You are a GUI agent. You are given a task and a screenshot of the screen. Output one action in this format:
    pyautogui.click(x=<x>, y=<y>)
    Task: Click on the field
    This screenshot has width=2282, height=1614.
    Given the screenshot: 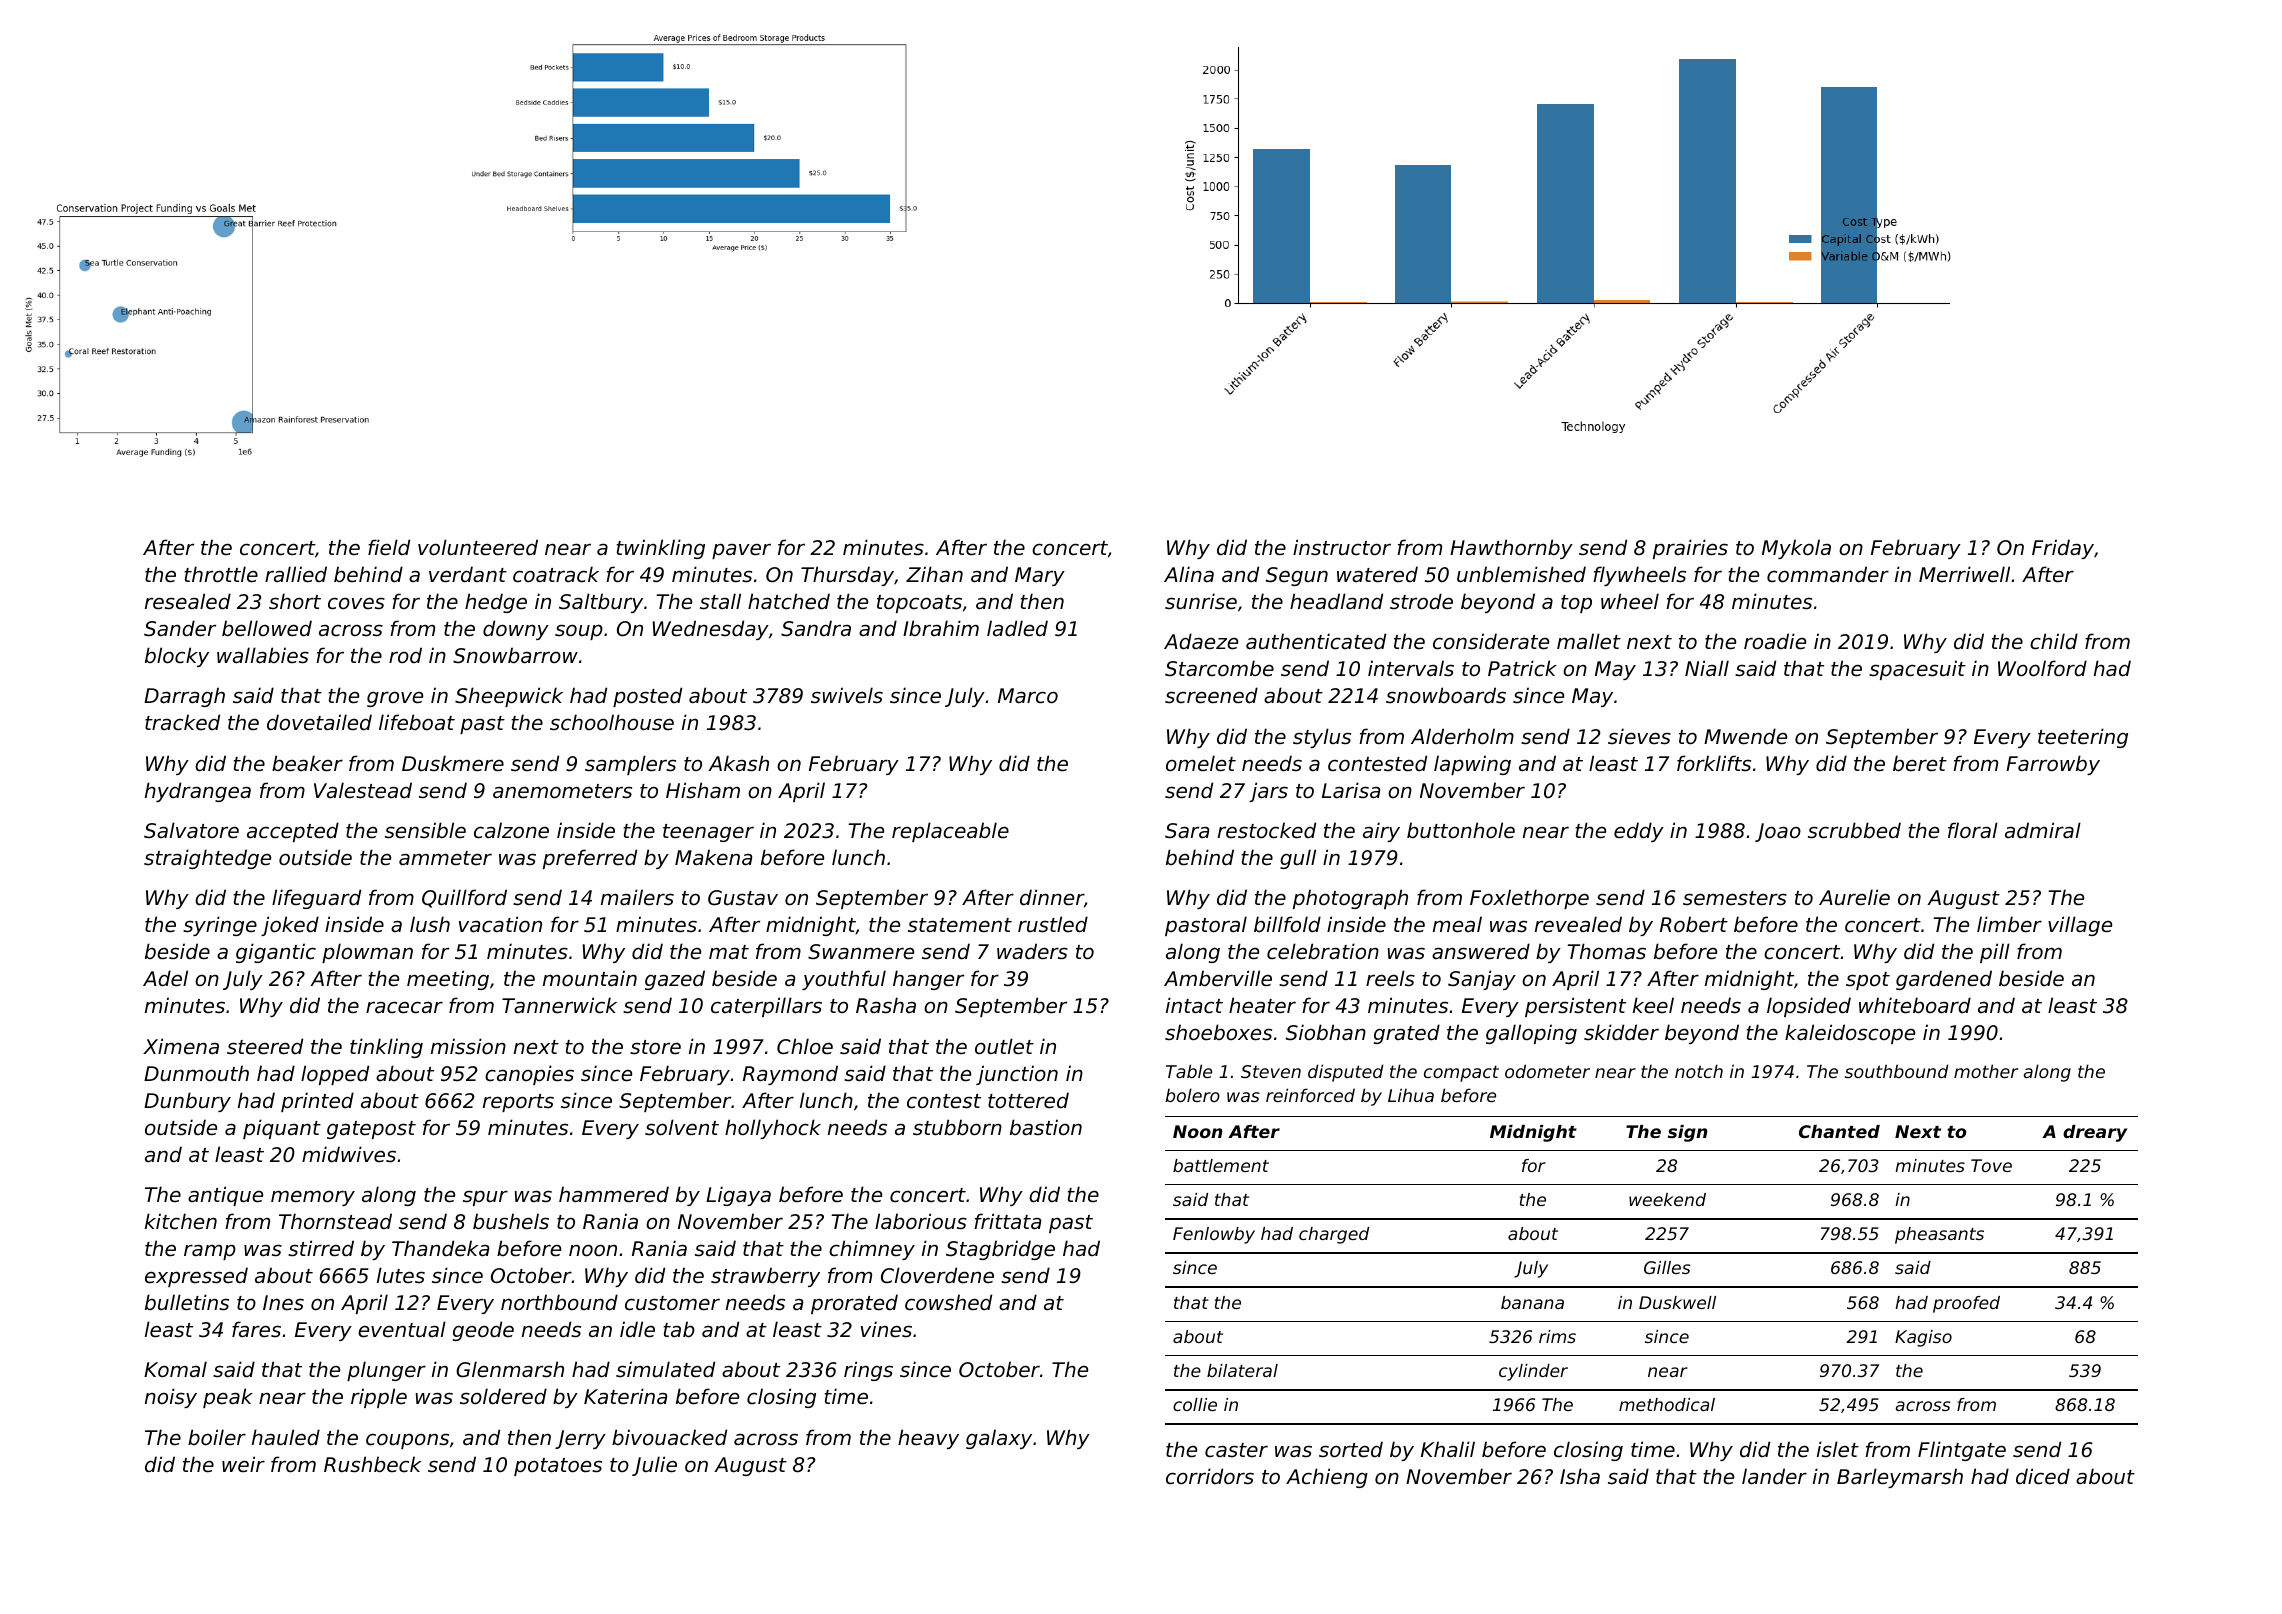 What is the action you would take?
    pyautogui.click(x=389, y=547)
